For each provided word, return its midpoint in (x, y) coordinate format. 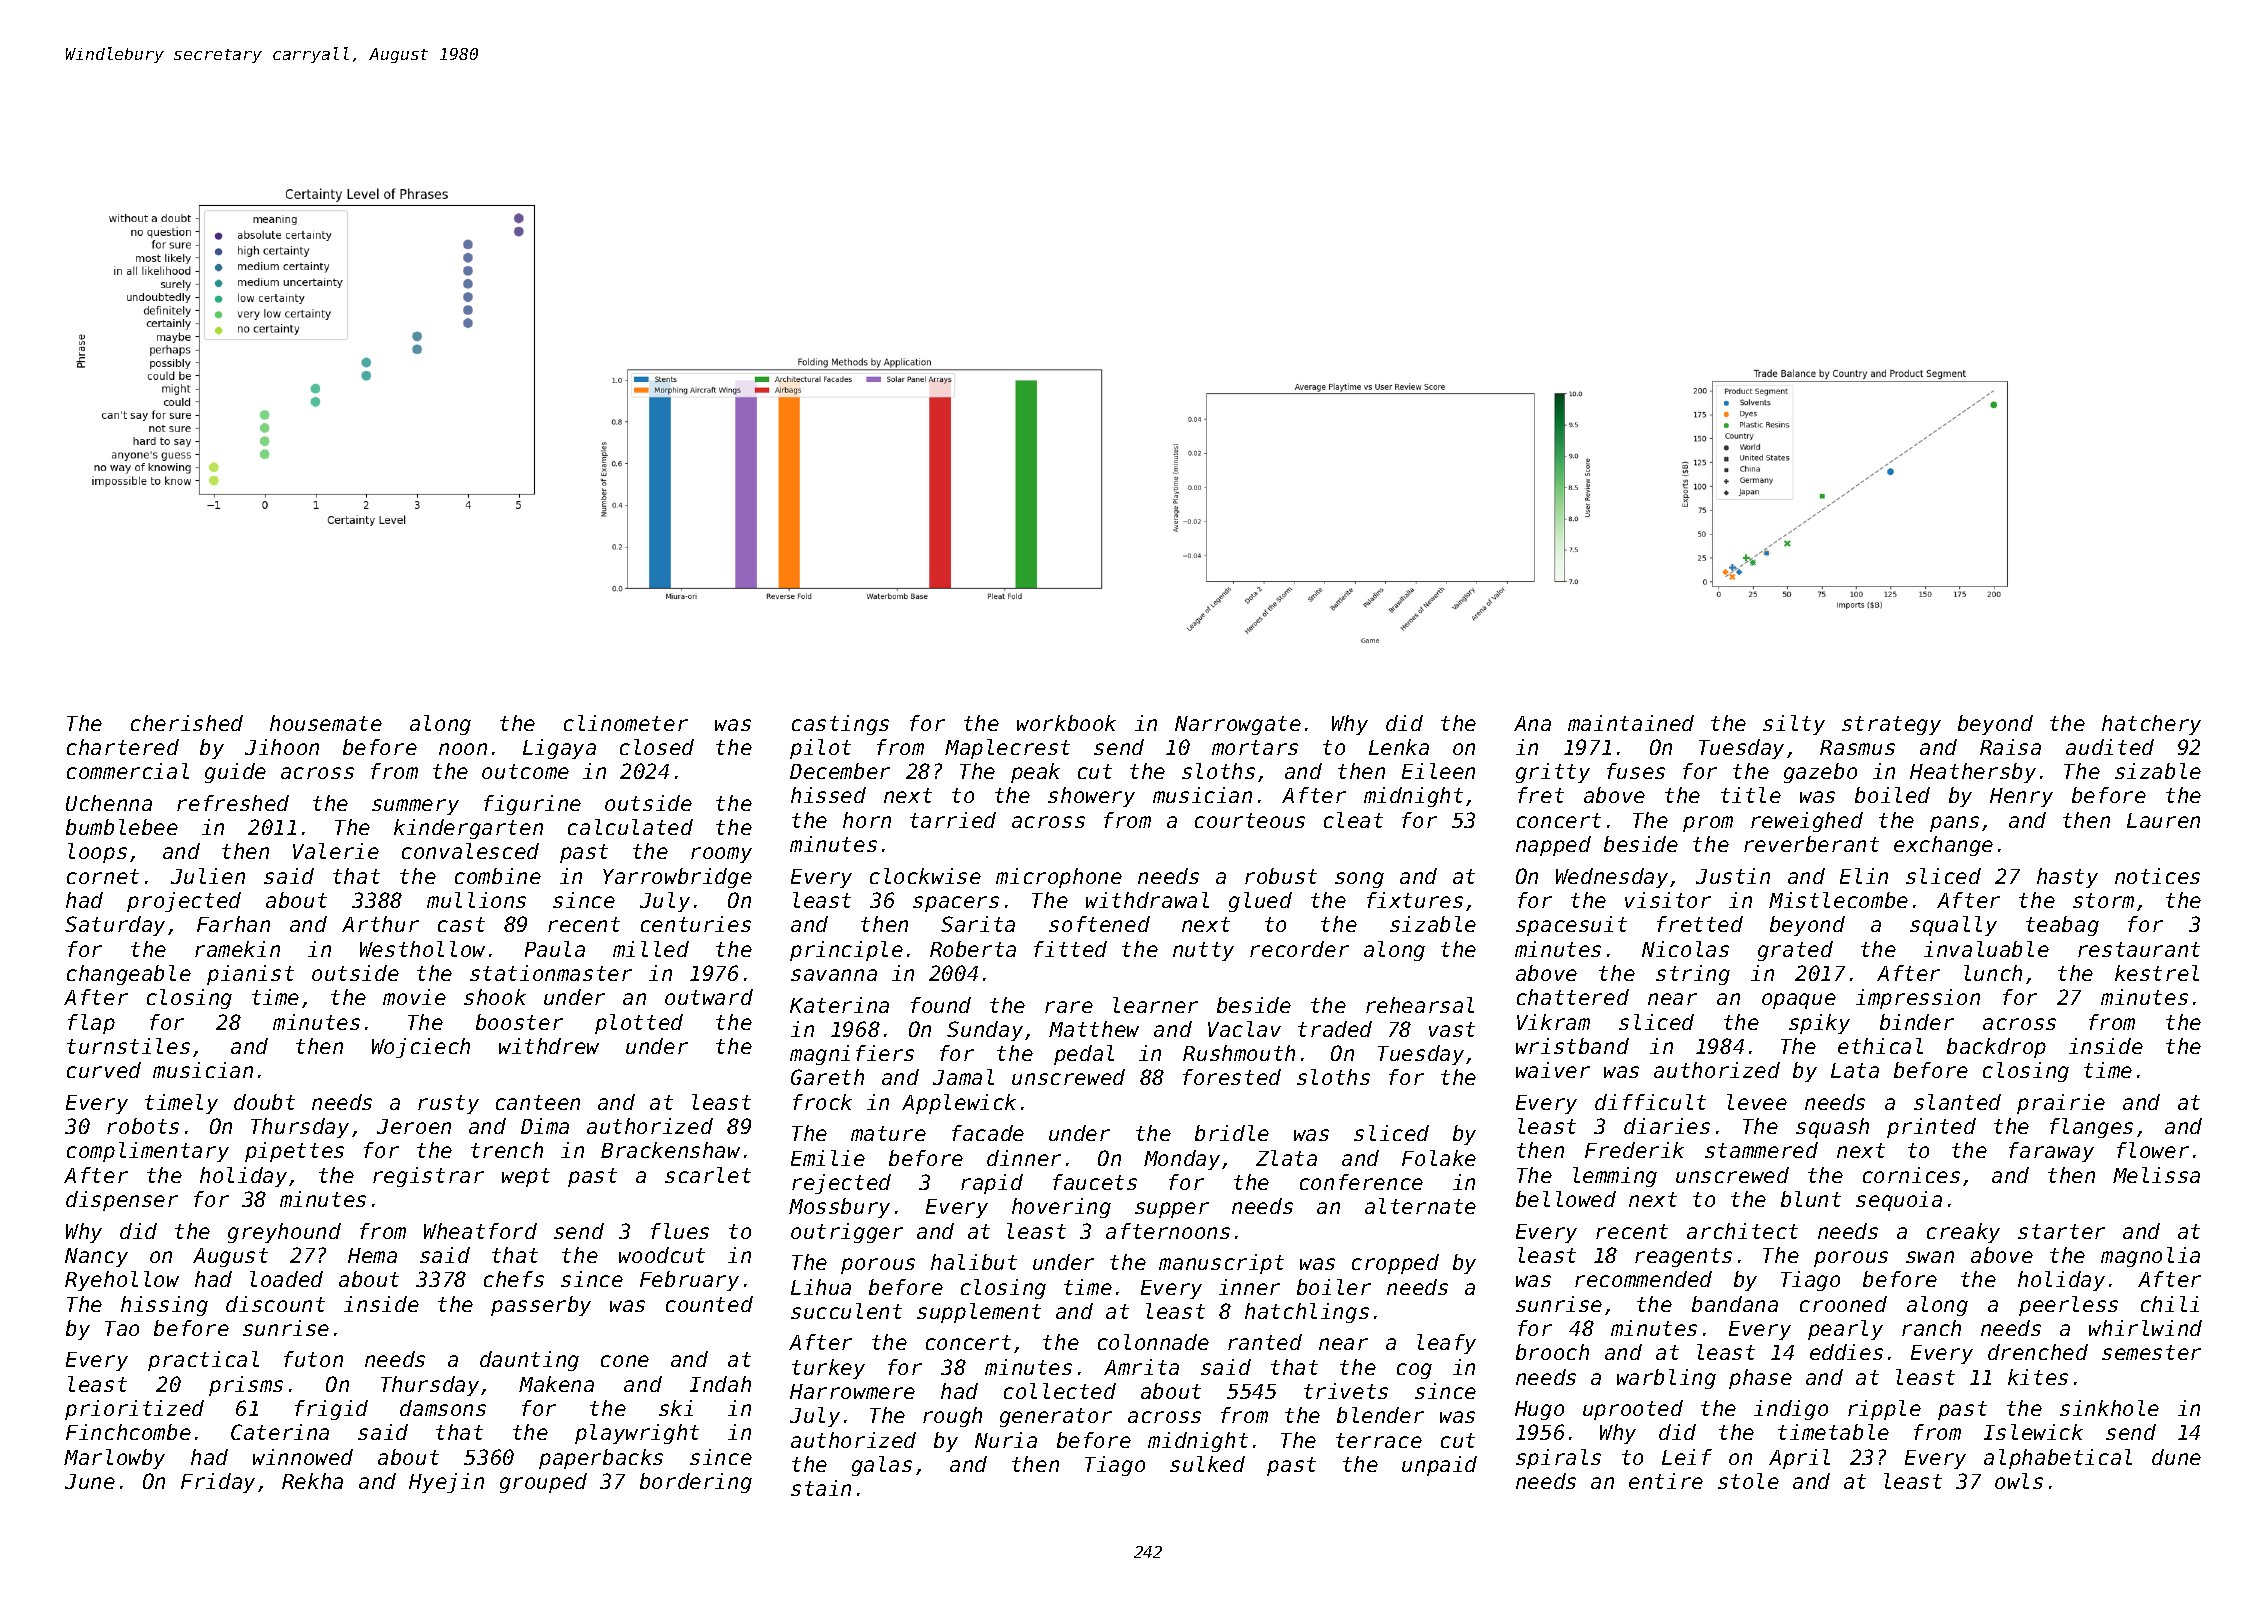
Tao (122, 1328)
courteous (1250, 820)
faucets (1095, 1182)
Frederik (1634, 1150)
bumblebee (122, 827)
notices (2157, 876)
